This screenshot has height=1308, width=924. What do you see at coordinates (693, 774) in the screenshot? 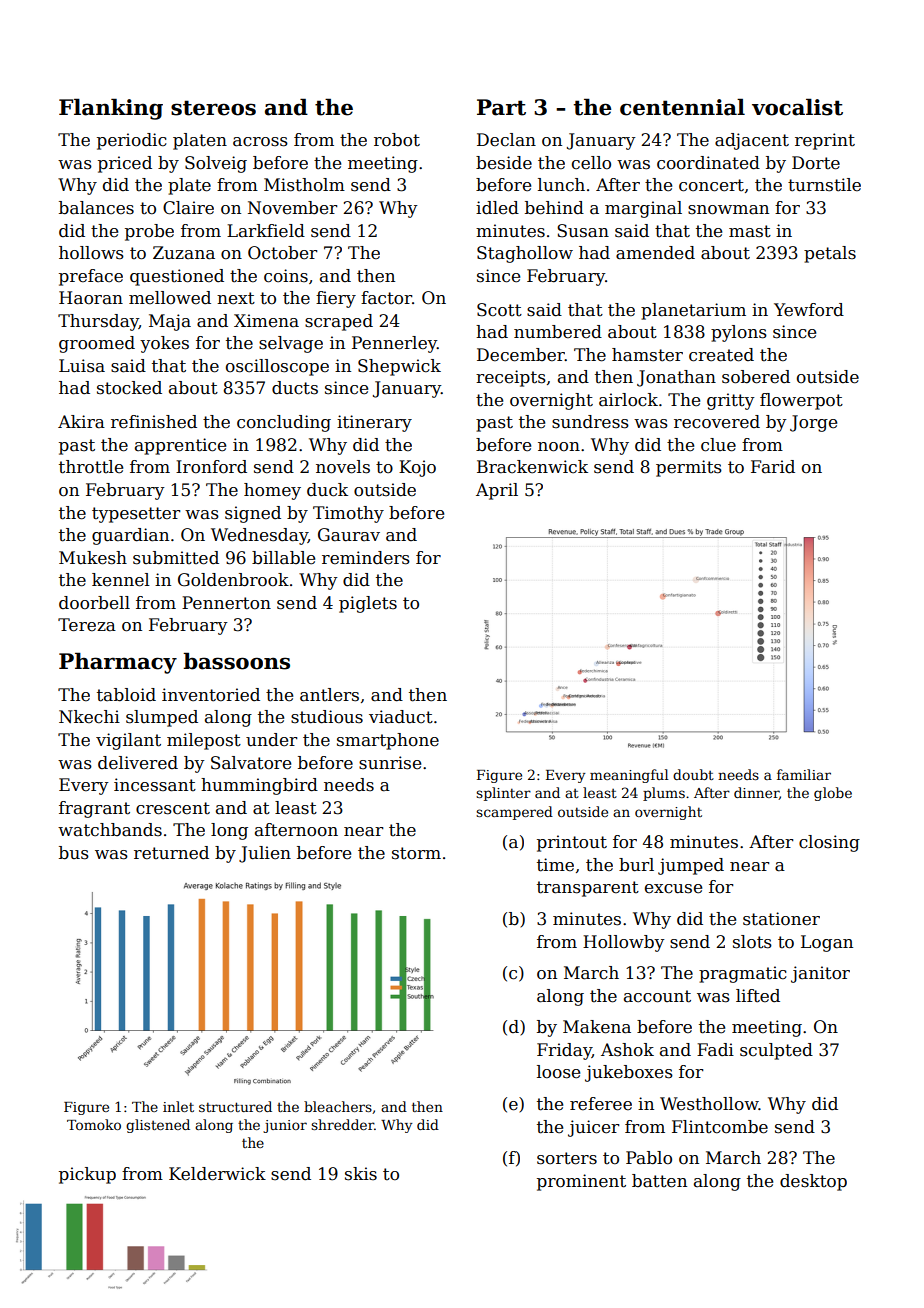
I see `doubt` at bounding box center [693, 774].
